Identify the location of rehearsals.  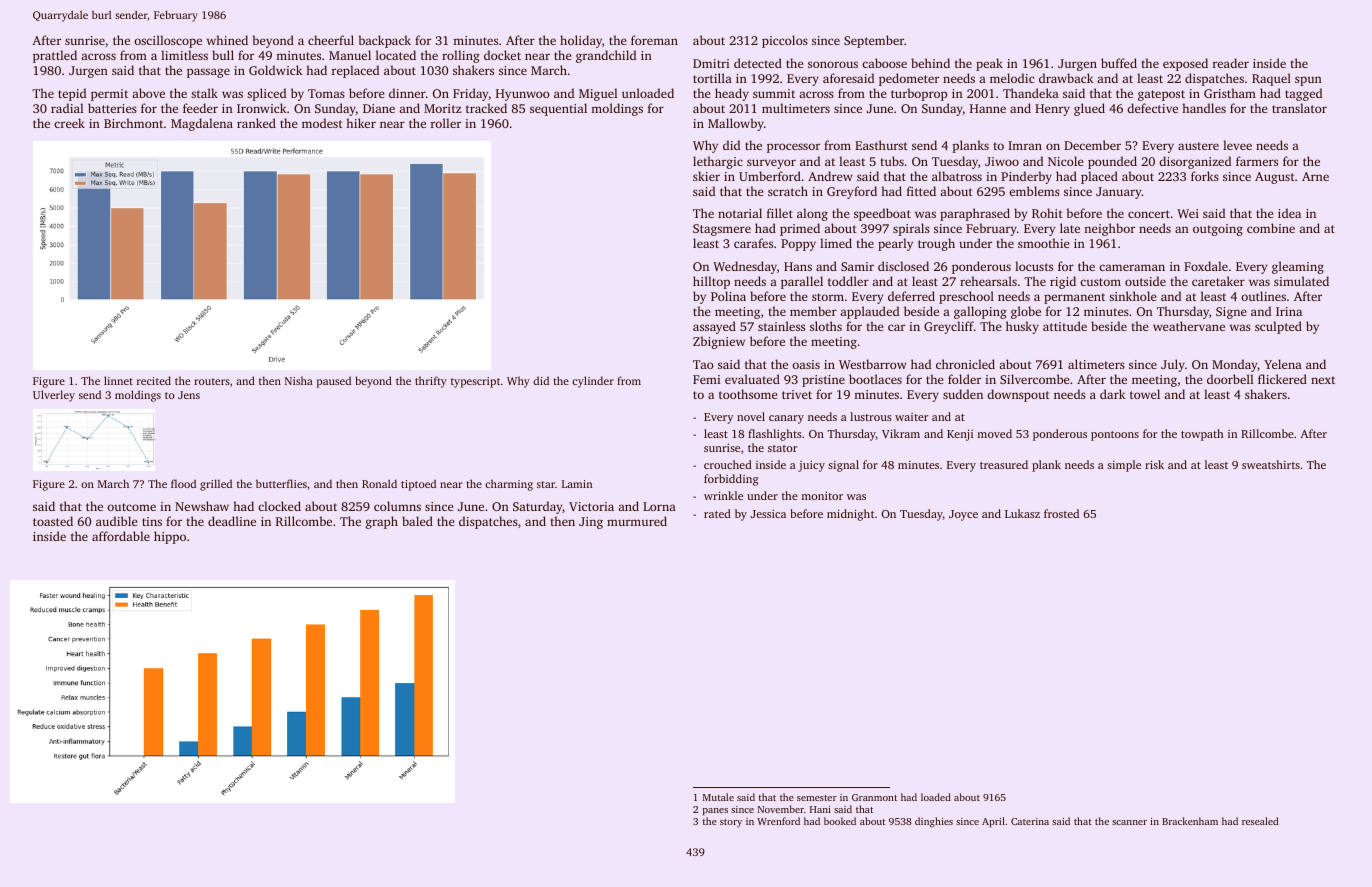
(988, 281).
